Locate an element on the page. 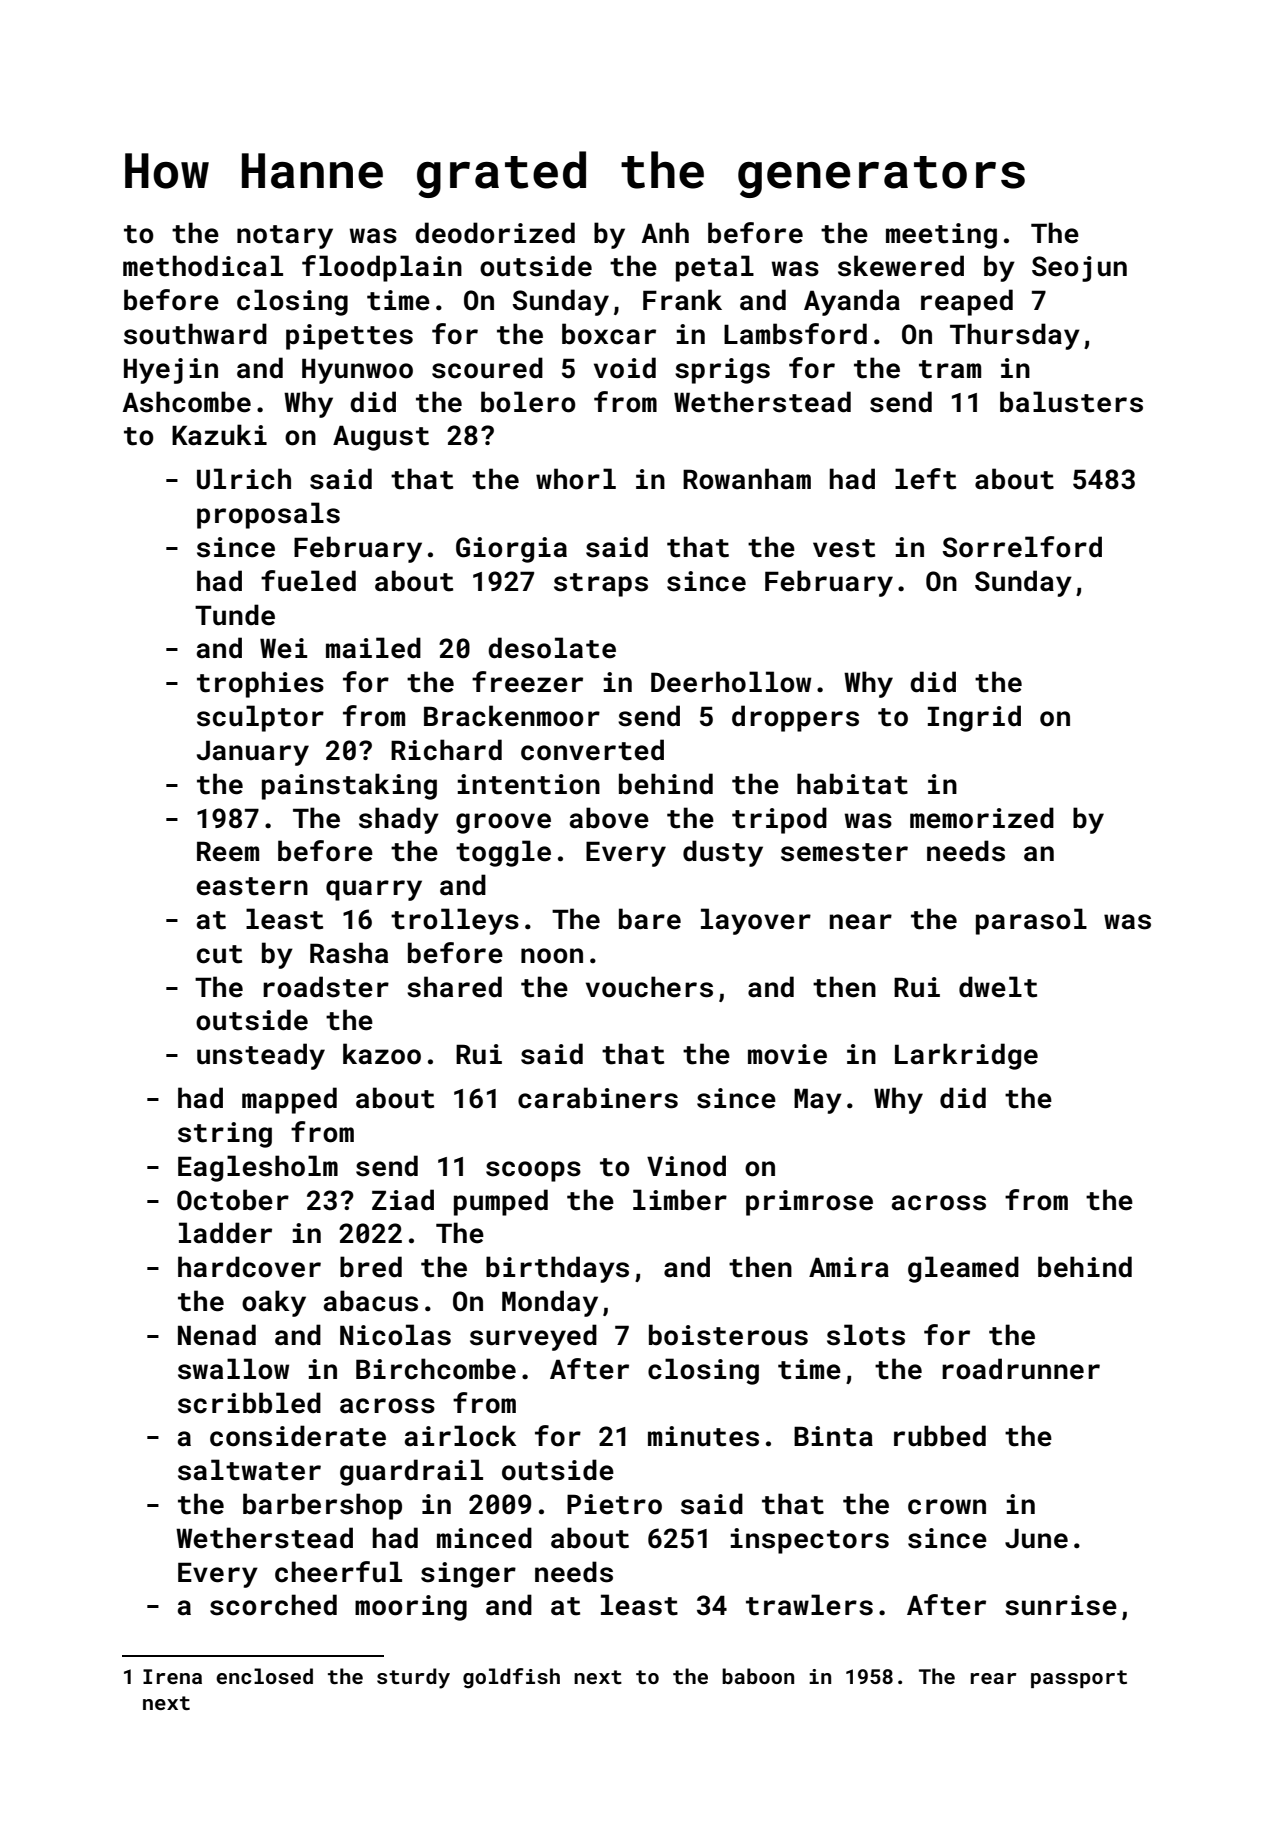  Sorrelford is located at coordinates (1022, 547).
